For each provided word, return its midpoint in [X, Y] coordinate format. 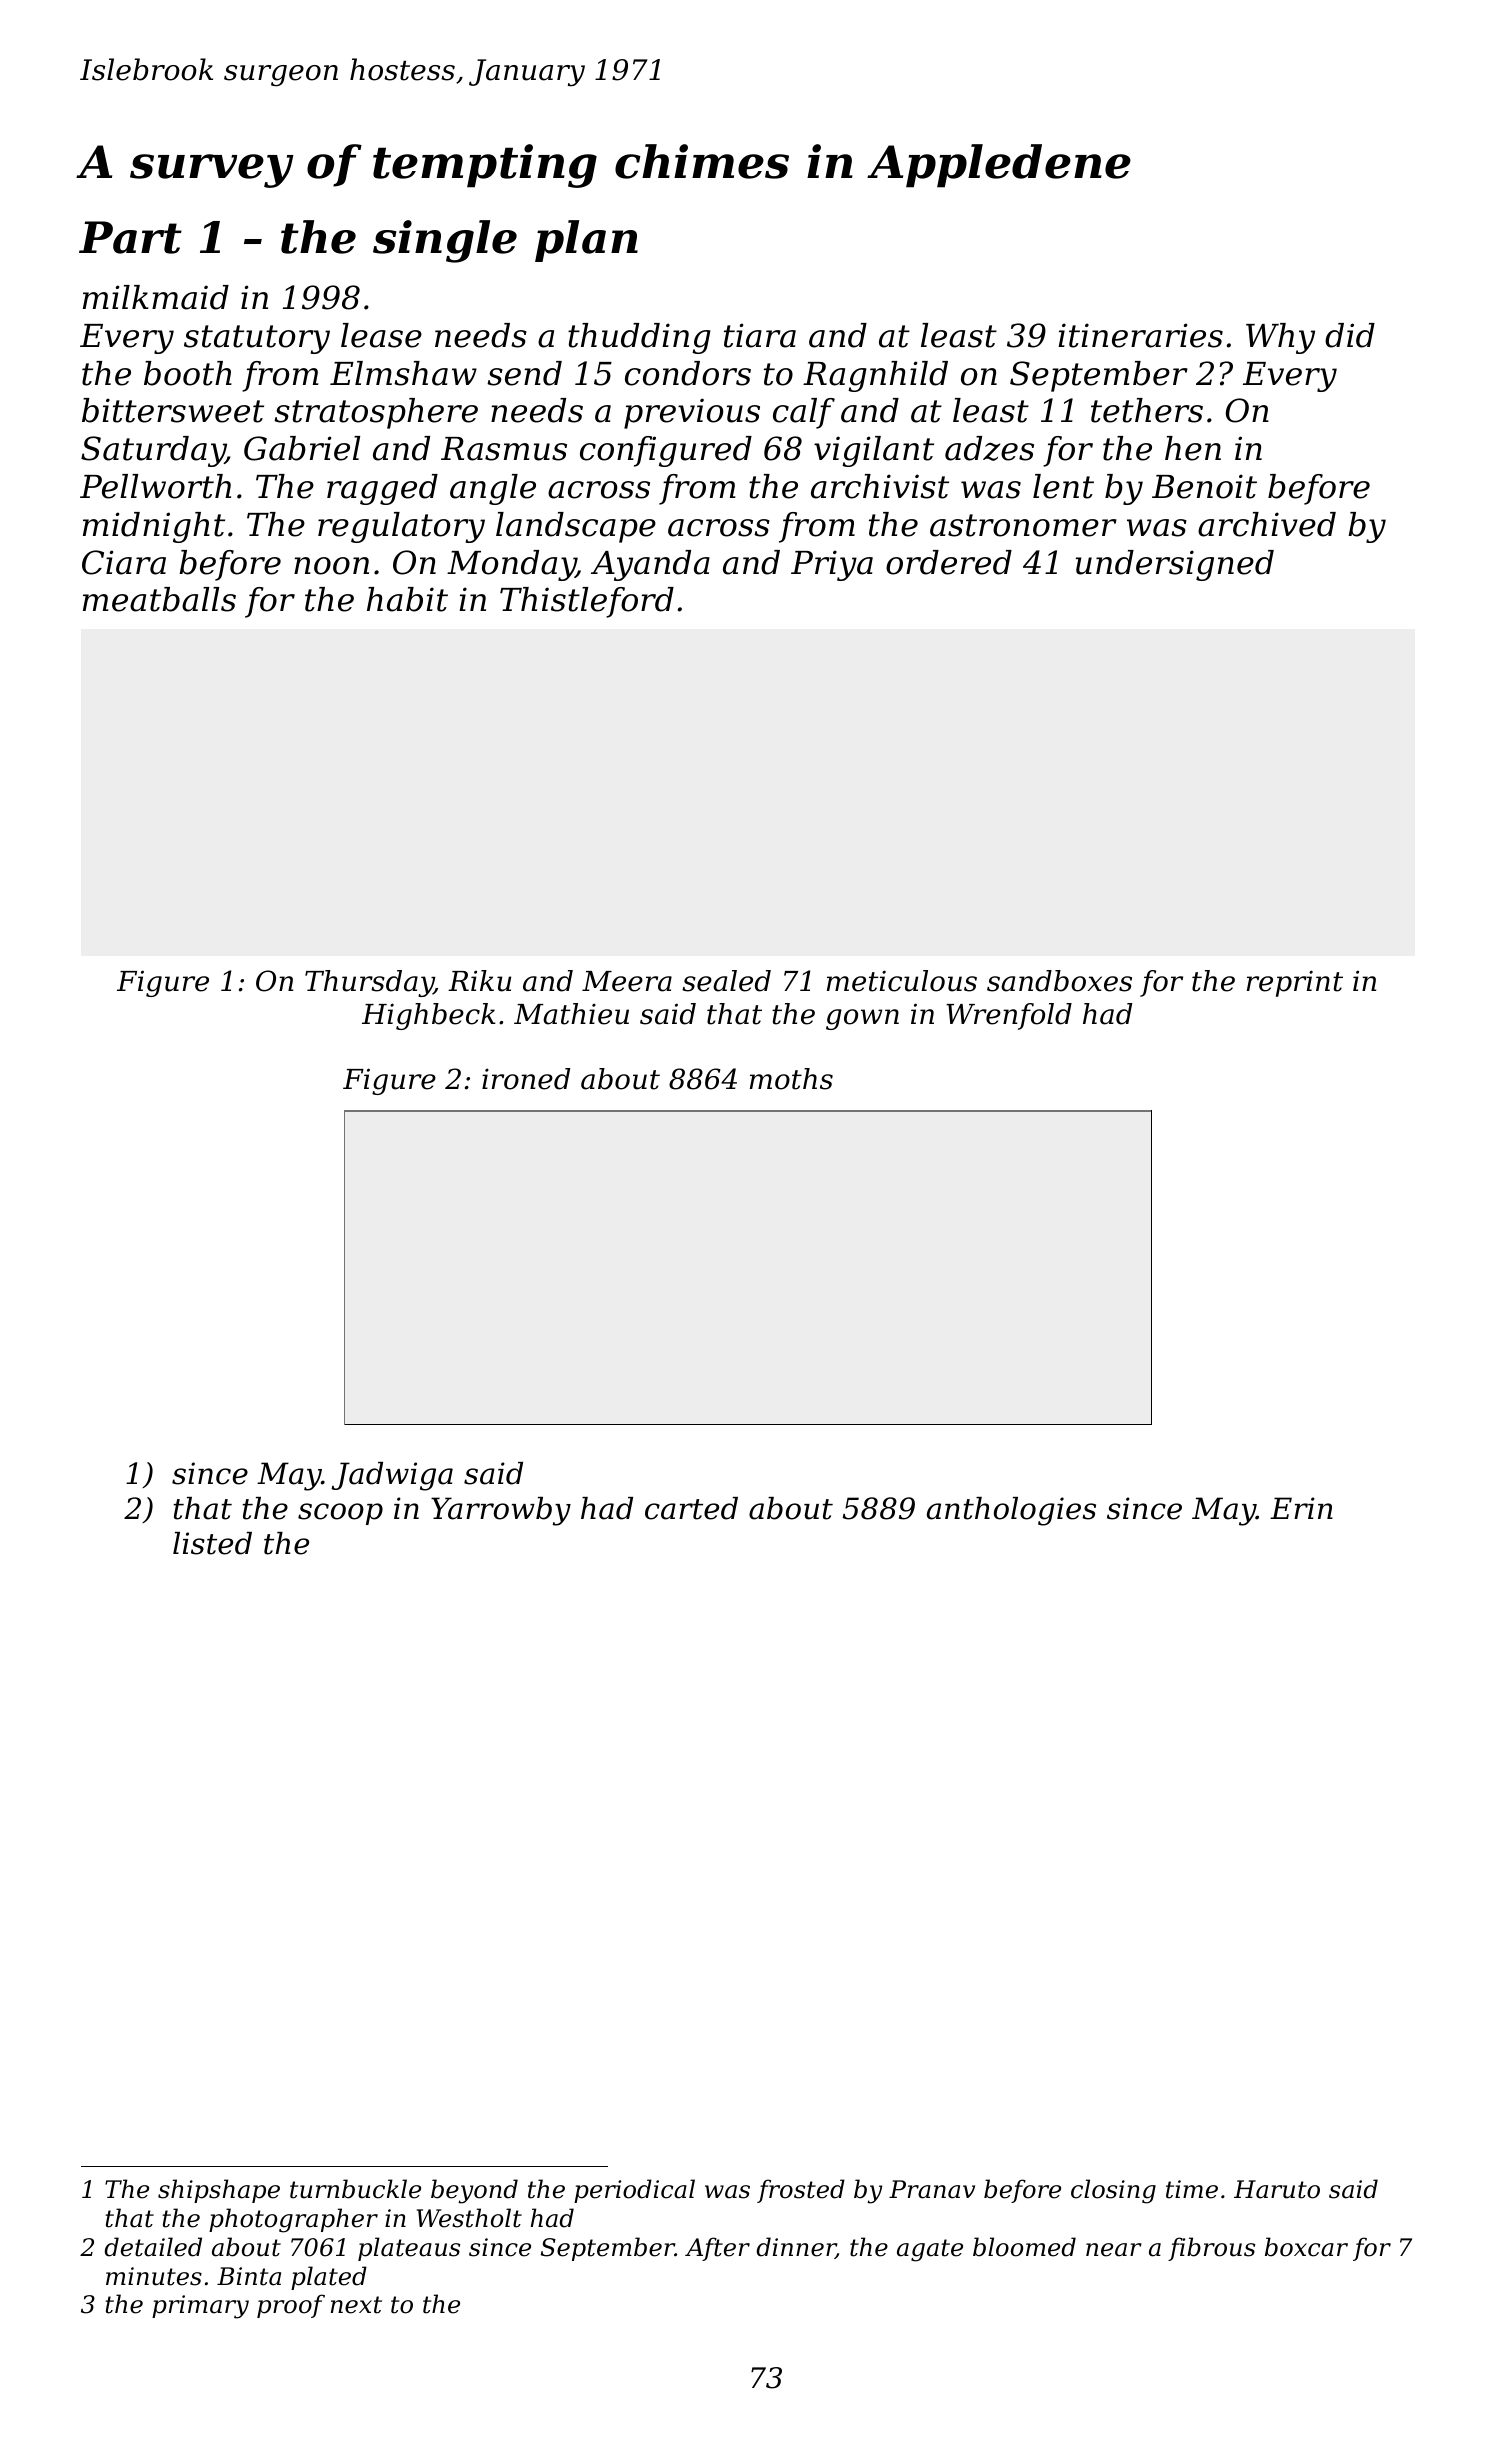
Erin [1301, 1508]
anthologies [1011, 1511]
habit [407, 599]
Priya [832, 565]
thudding [639, 338]
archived [1267, 524]
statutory [257, 339]
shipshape [219, 2191]
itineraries [1140, 335]
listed [212, 1543]
